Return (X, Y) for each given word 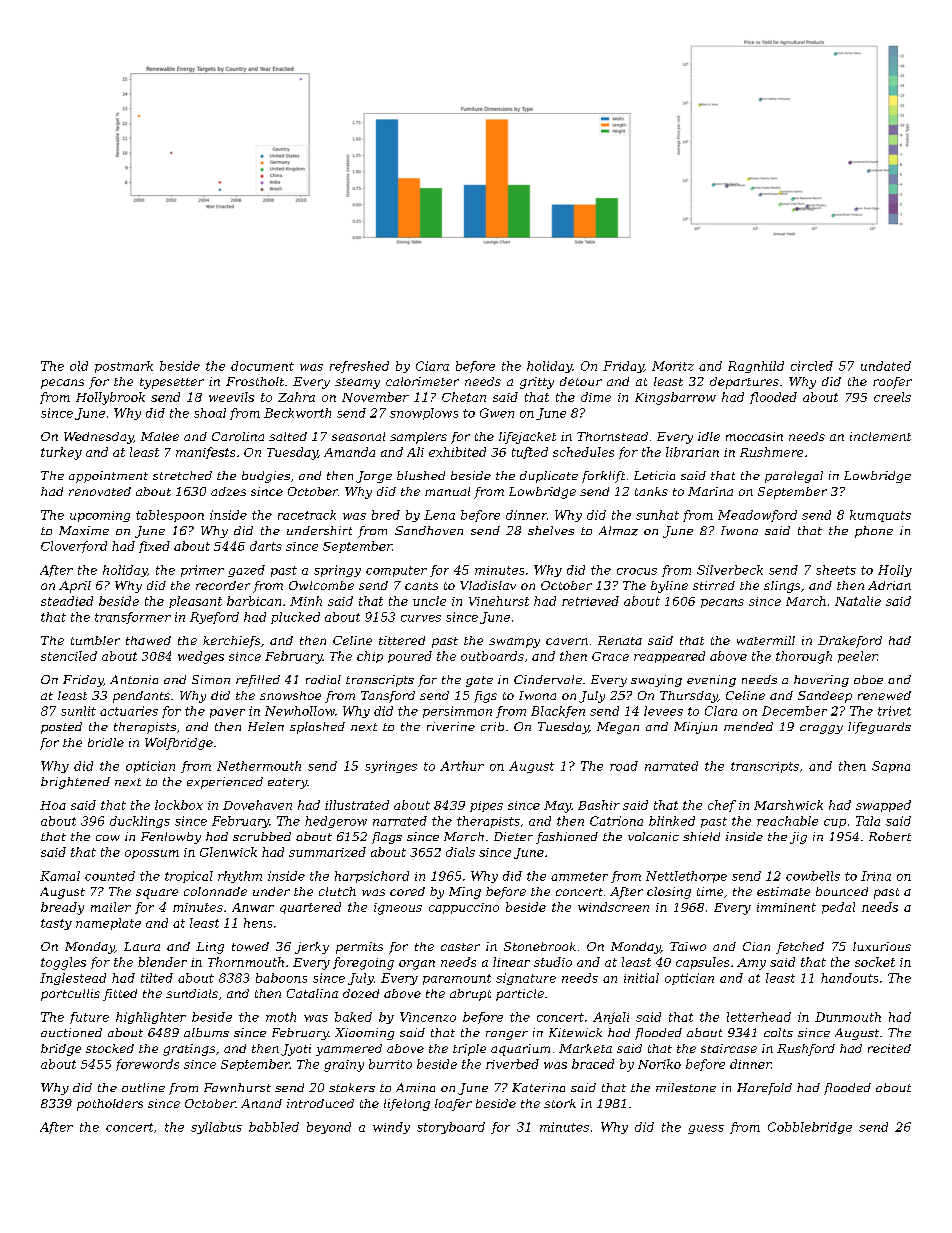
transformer (133, 618)
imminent (786, 907)
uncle (429, 601)
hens (258, 923)
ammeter (579, 876)
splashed (317, 728)
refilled (258, 681)
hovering (821, 681)
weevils (231, 397)
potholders (110, 1105)
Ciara (432, 366)
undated (886, 366)
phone (874, 532)
